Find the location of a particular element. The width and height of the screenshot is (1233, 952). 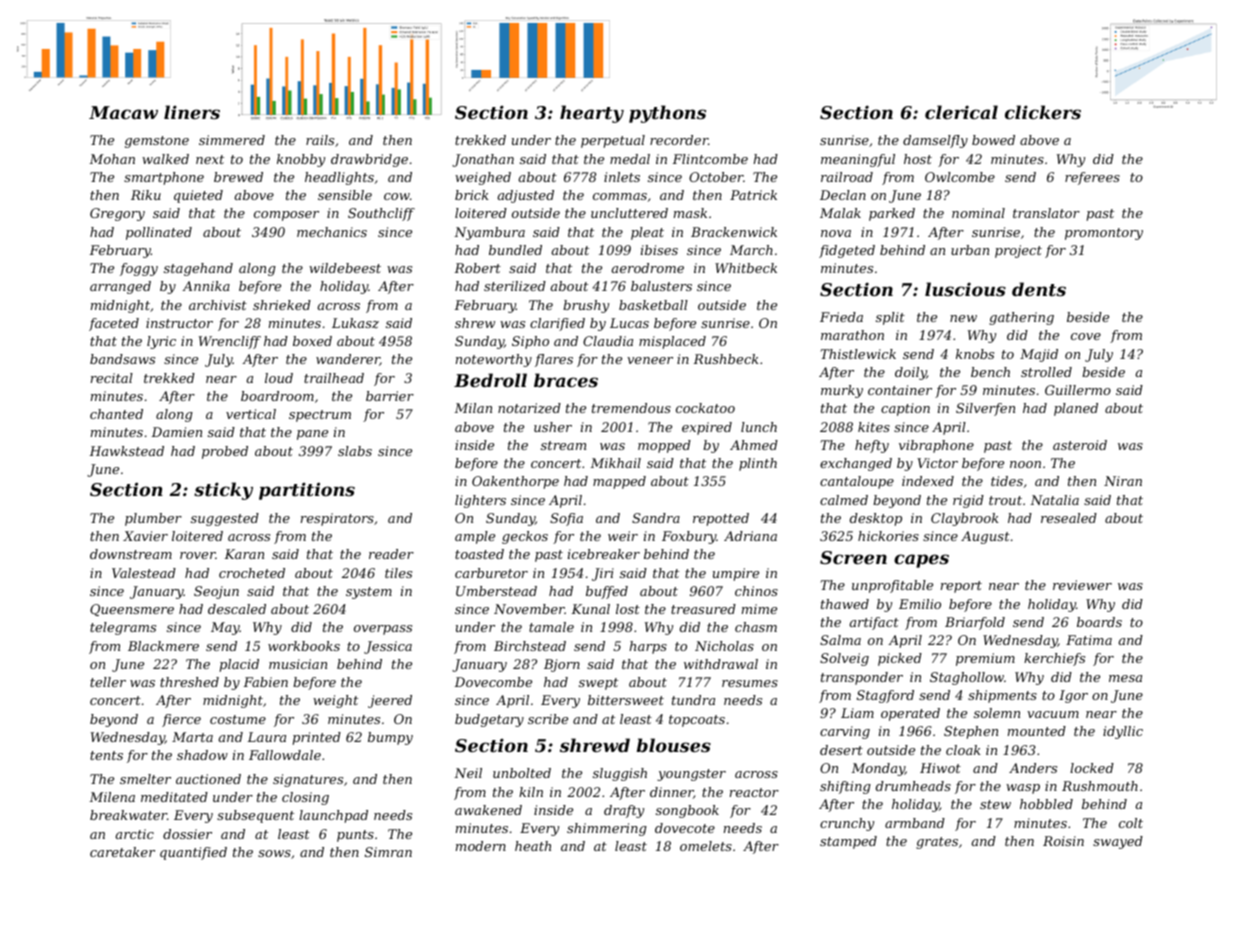

Rushbeck is located at coordinates (726, 359).
